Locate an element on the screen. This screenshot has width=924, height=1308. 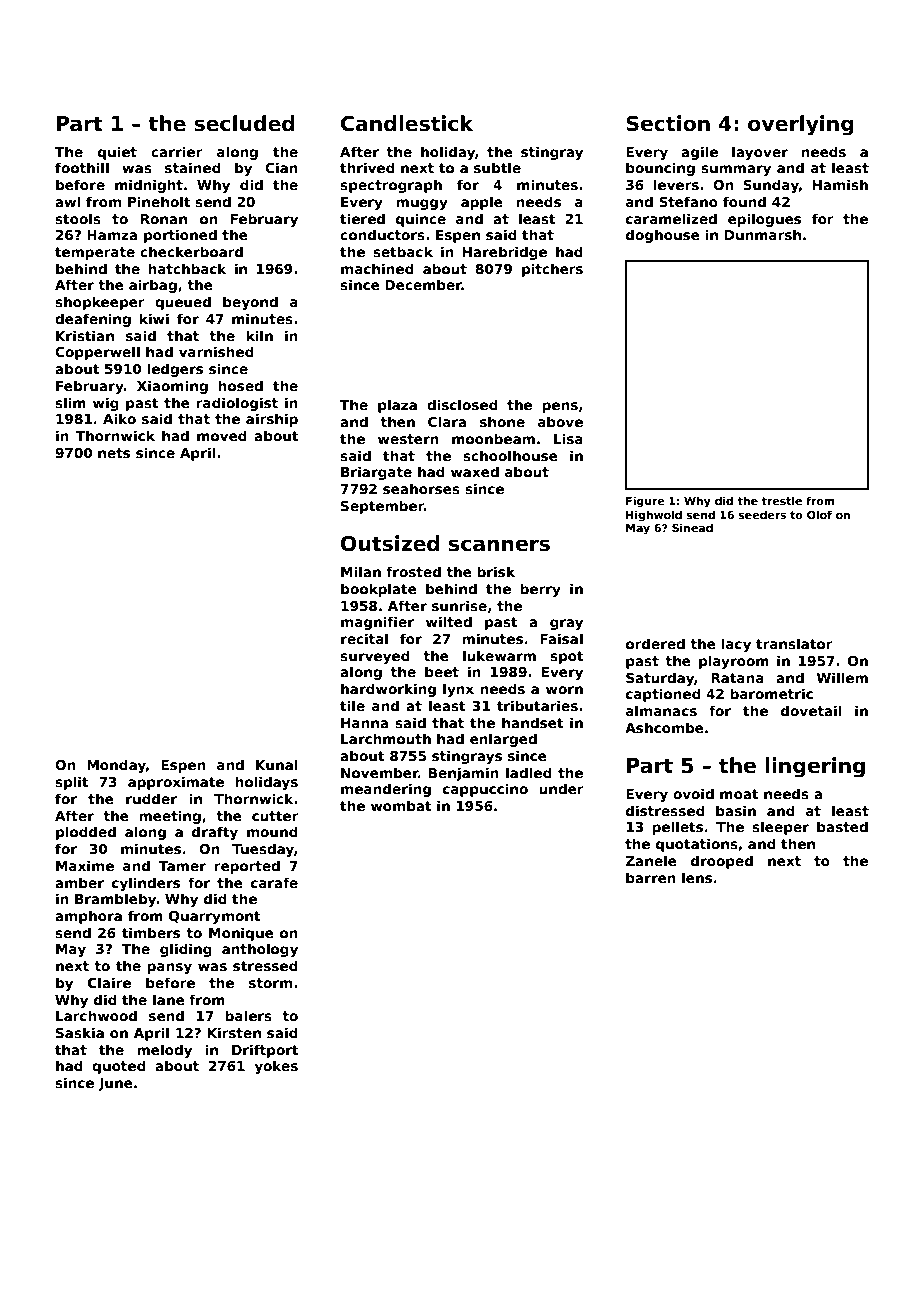
layover is located at coordinates (760, 153).
